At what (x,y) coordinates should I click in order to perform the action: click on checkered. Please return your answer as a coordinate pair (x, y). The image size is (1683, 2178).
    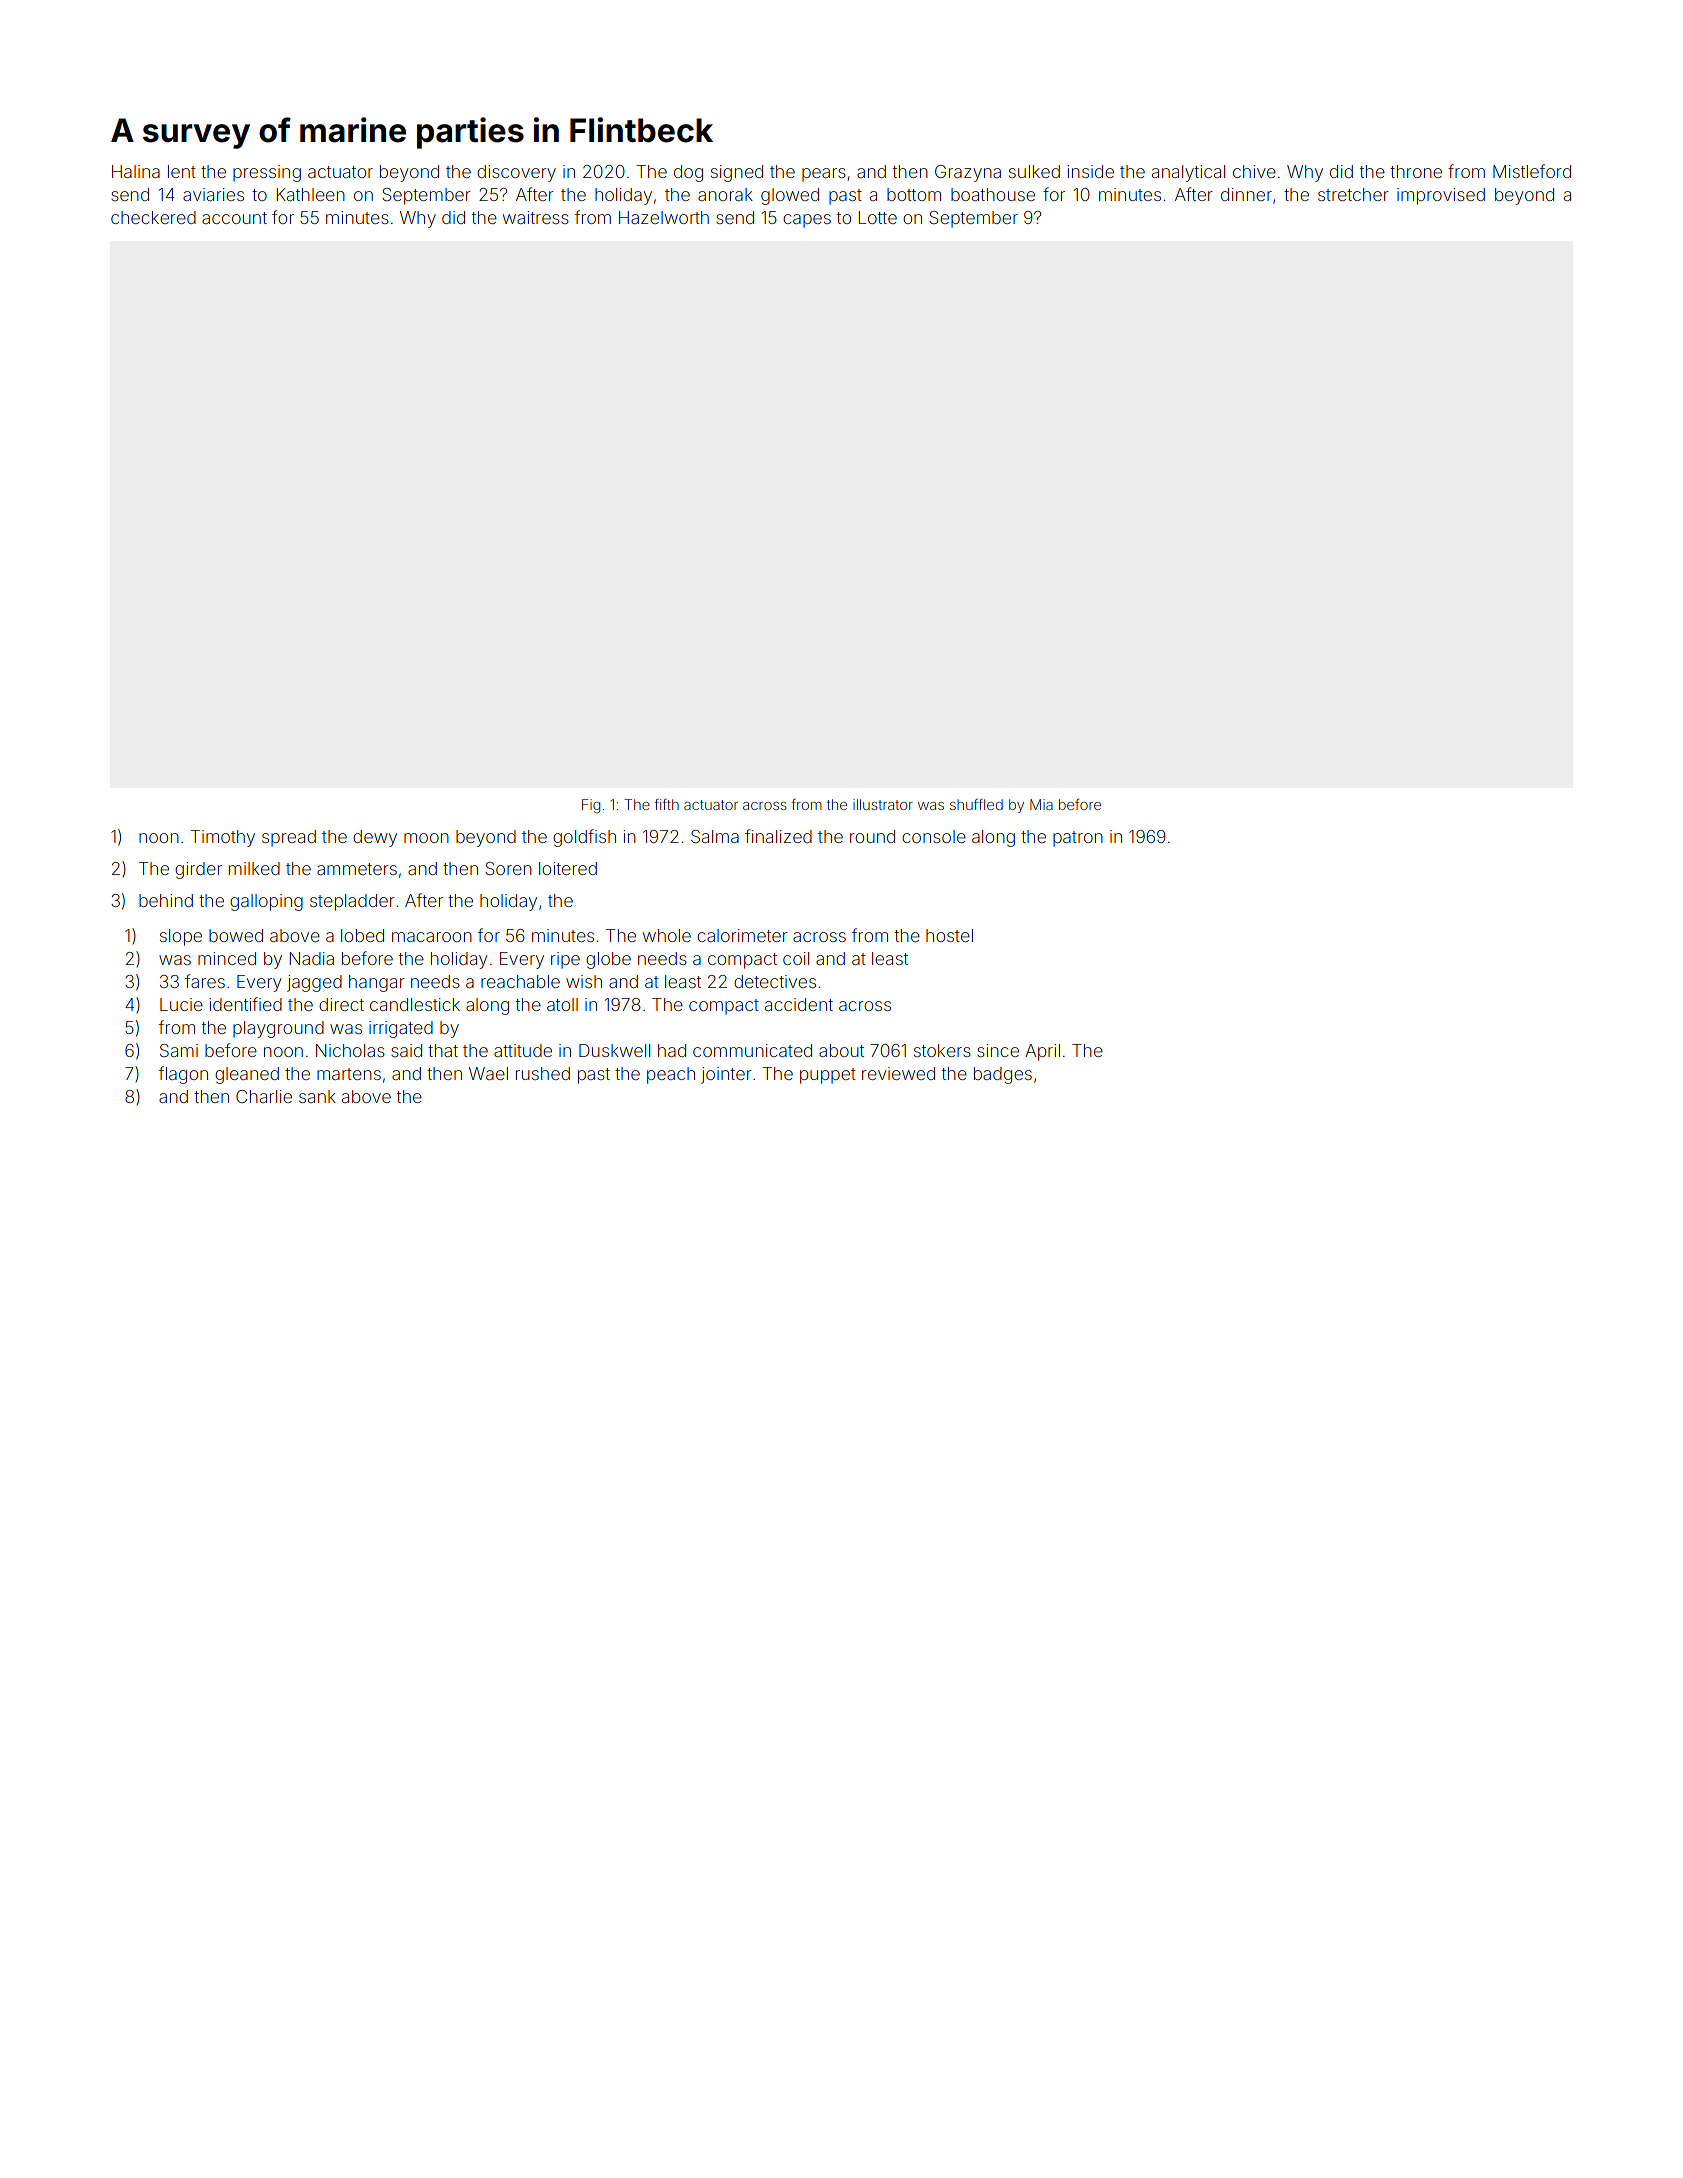
    Looking at the image, I should click on (153, 217).
